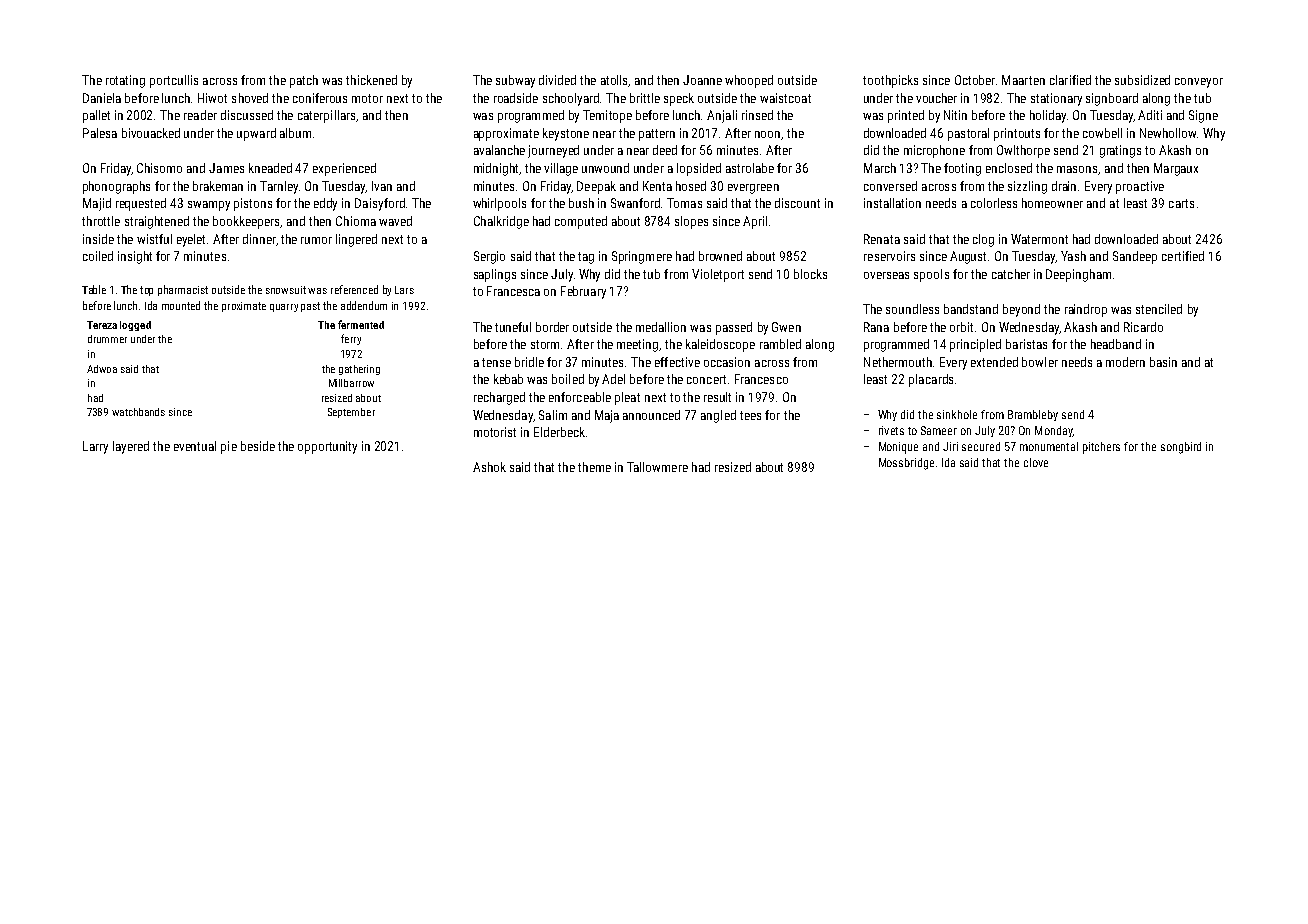  I want to click on Brambleby, so click(1033, 415).
